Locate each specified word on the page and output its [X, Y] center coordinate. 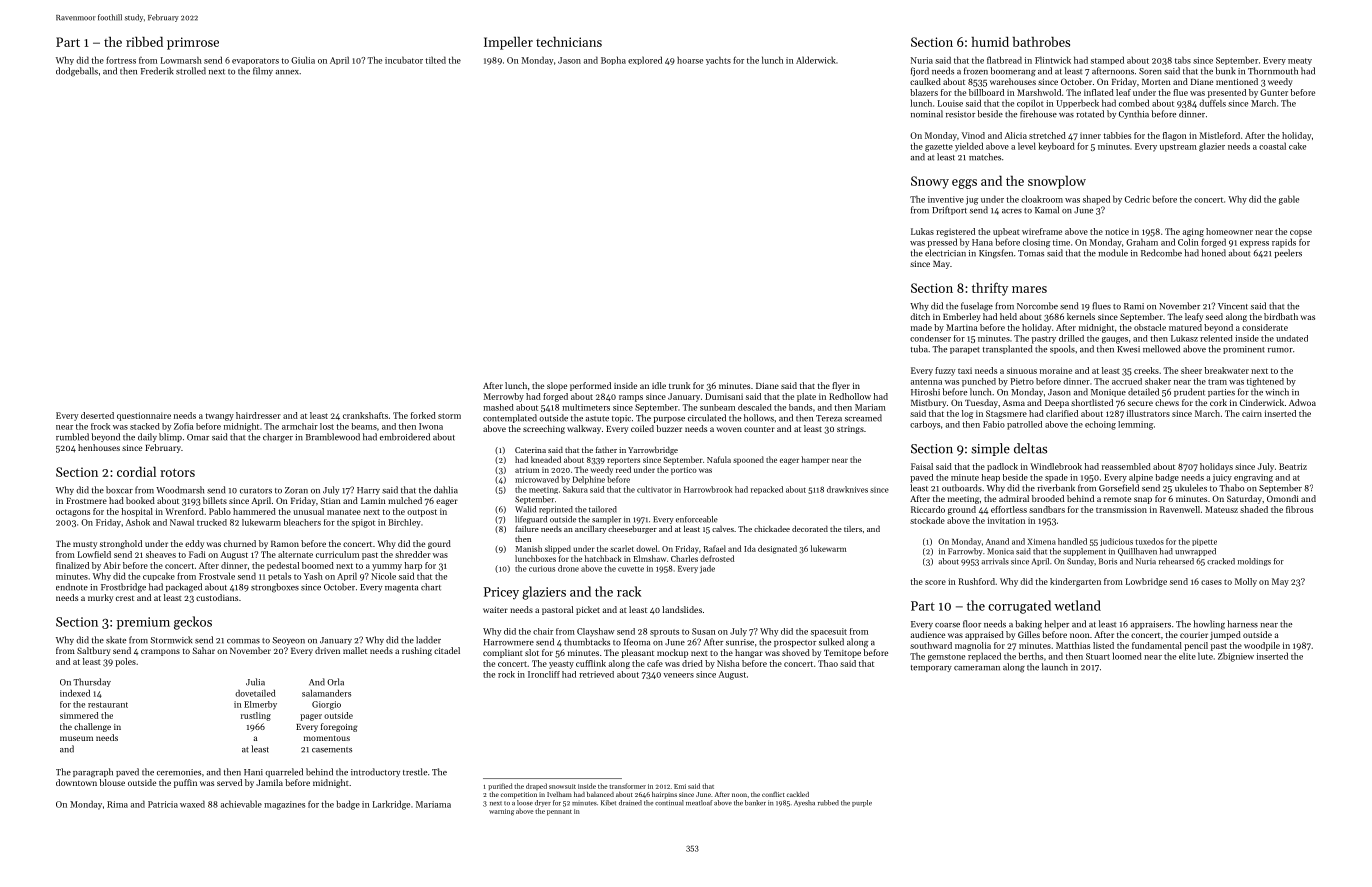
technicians [569, 42]
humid [990, 41]
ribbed [144, 42]
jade [707, 569]
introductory [375, 772]
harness [1242, 624]
